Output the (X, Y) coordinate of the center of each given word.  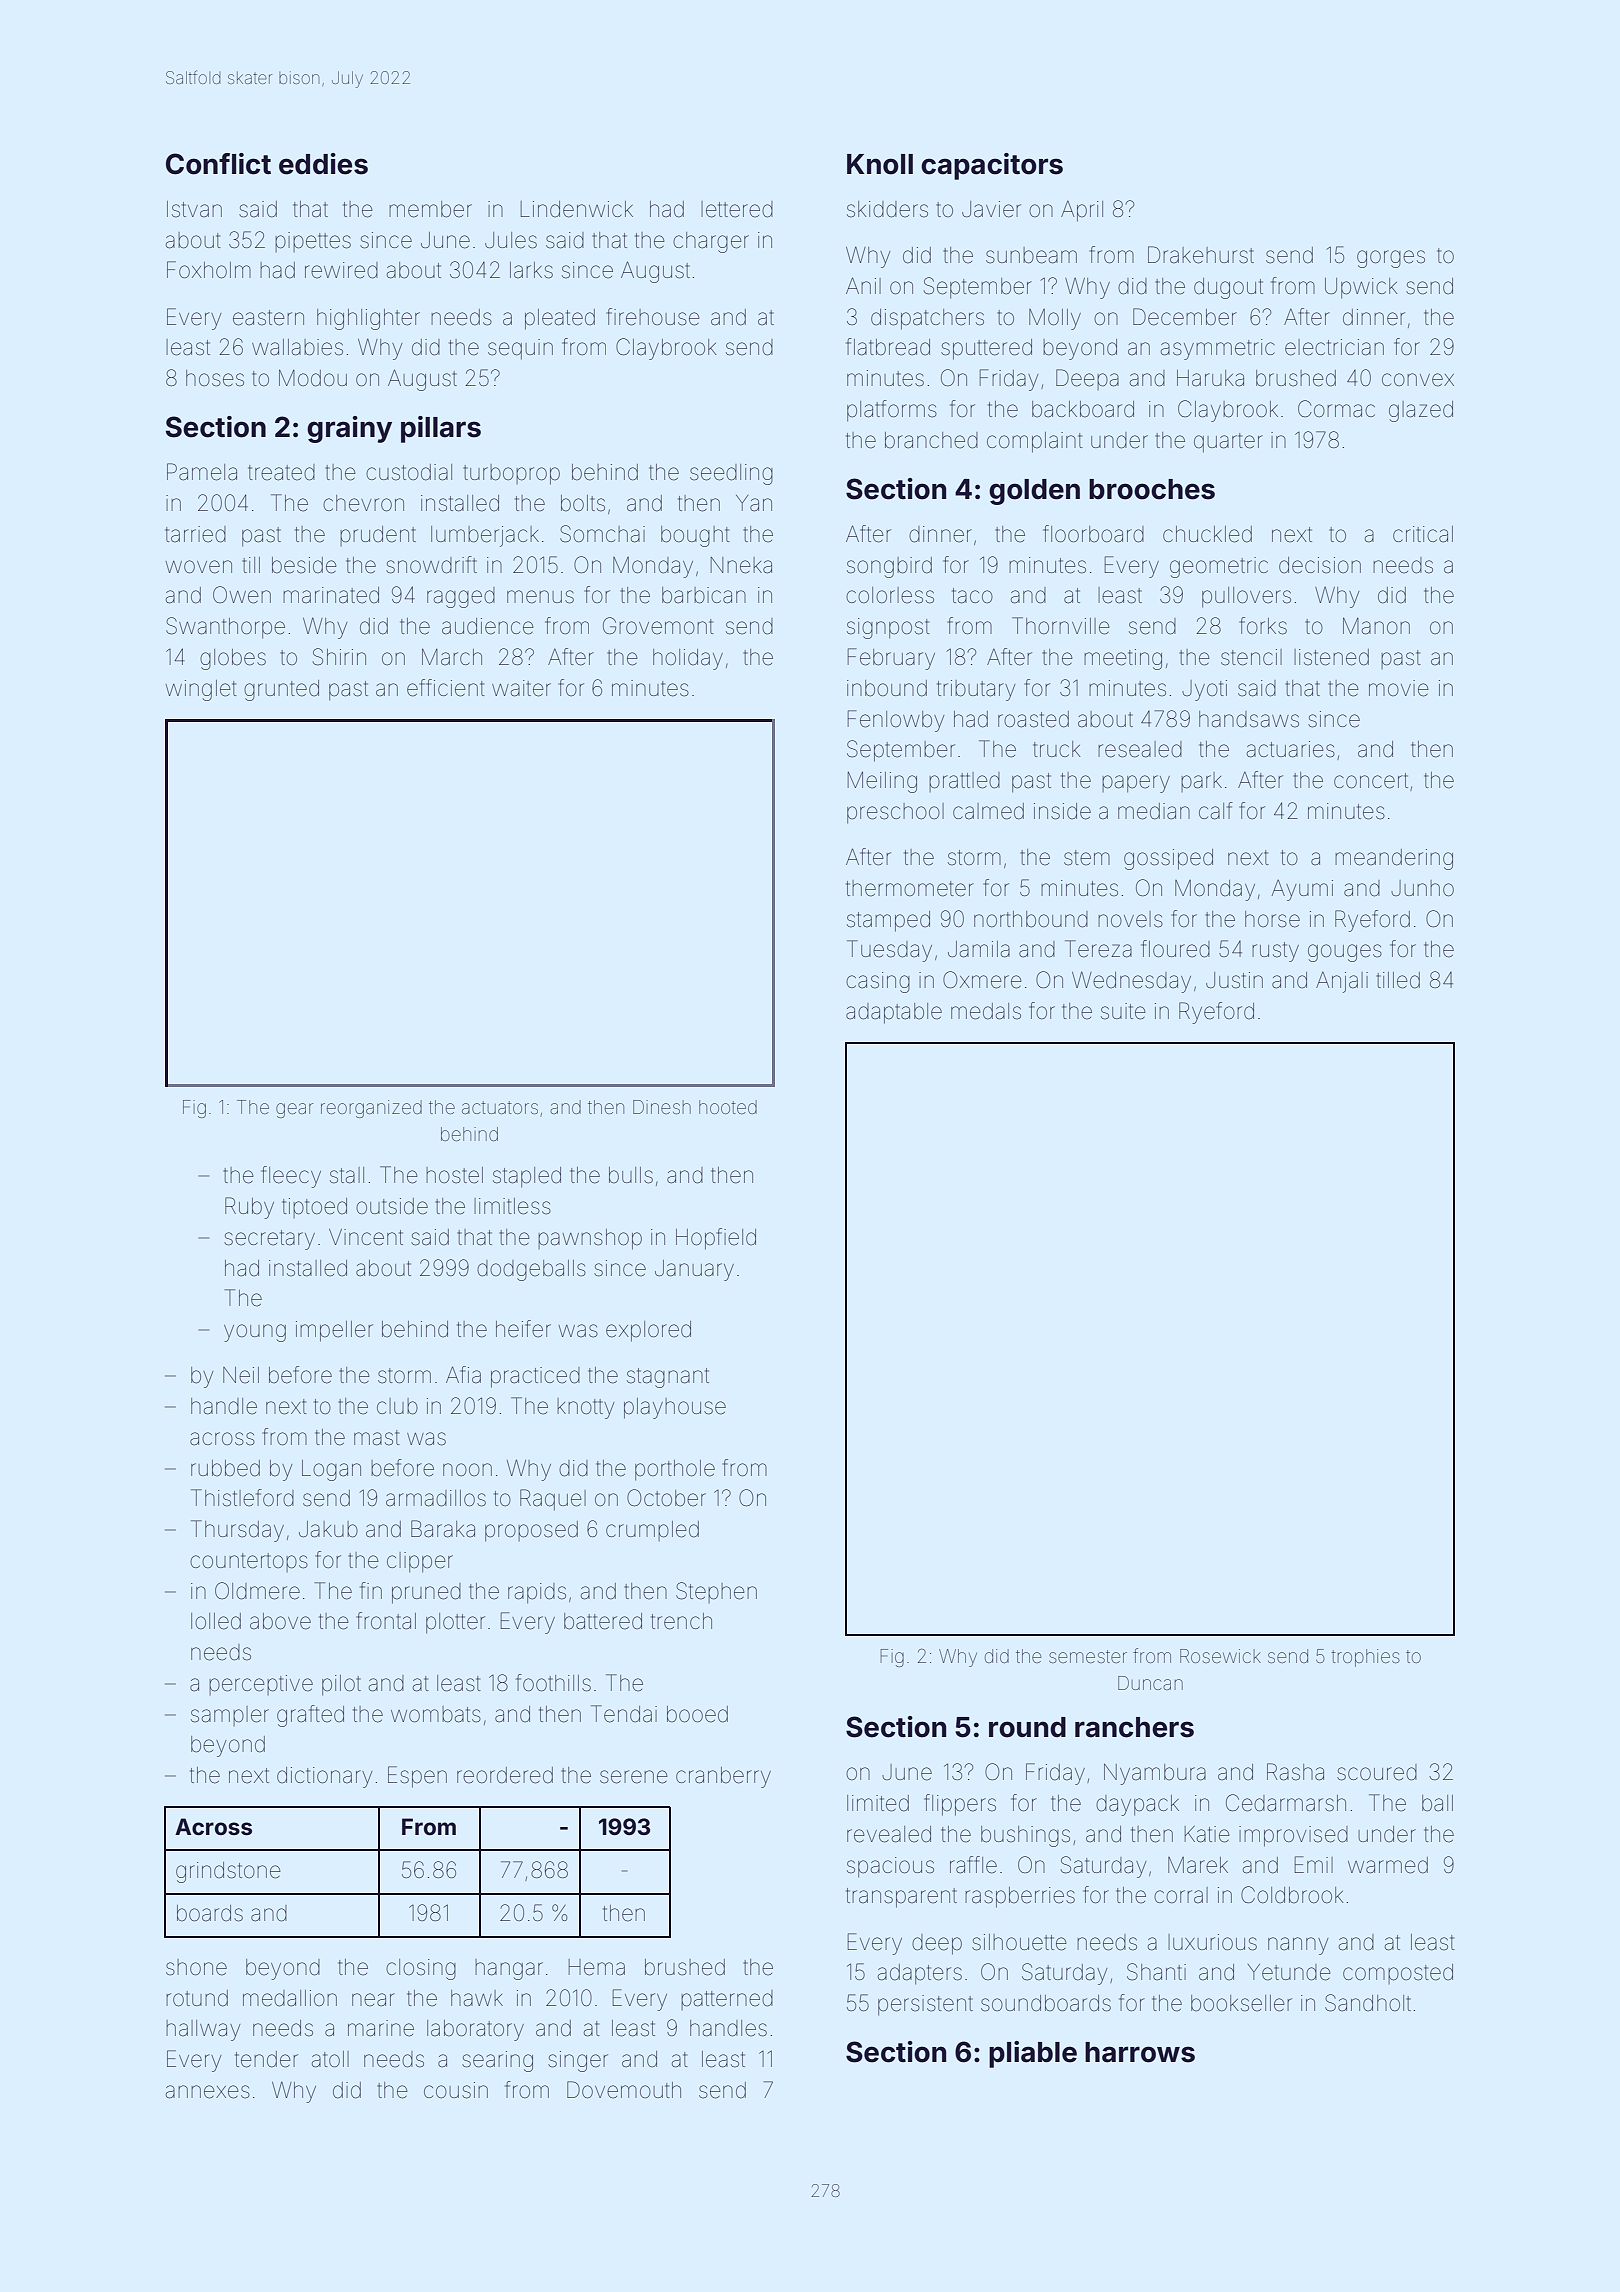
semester (1088, 1656)
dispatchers (927, 319)
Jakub (328, 1529)
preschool (895, 813)
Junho (1422, 888)
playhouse (675, 1408)
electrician (1334, 347)
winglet (201, 690)
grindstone (228, 1872)
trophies (1365, 1658)
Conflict (218, 164)
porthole (675, 1470)
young (255, 1333)
